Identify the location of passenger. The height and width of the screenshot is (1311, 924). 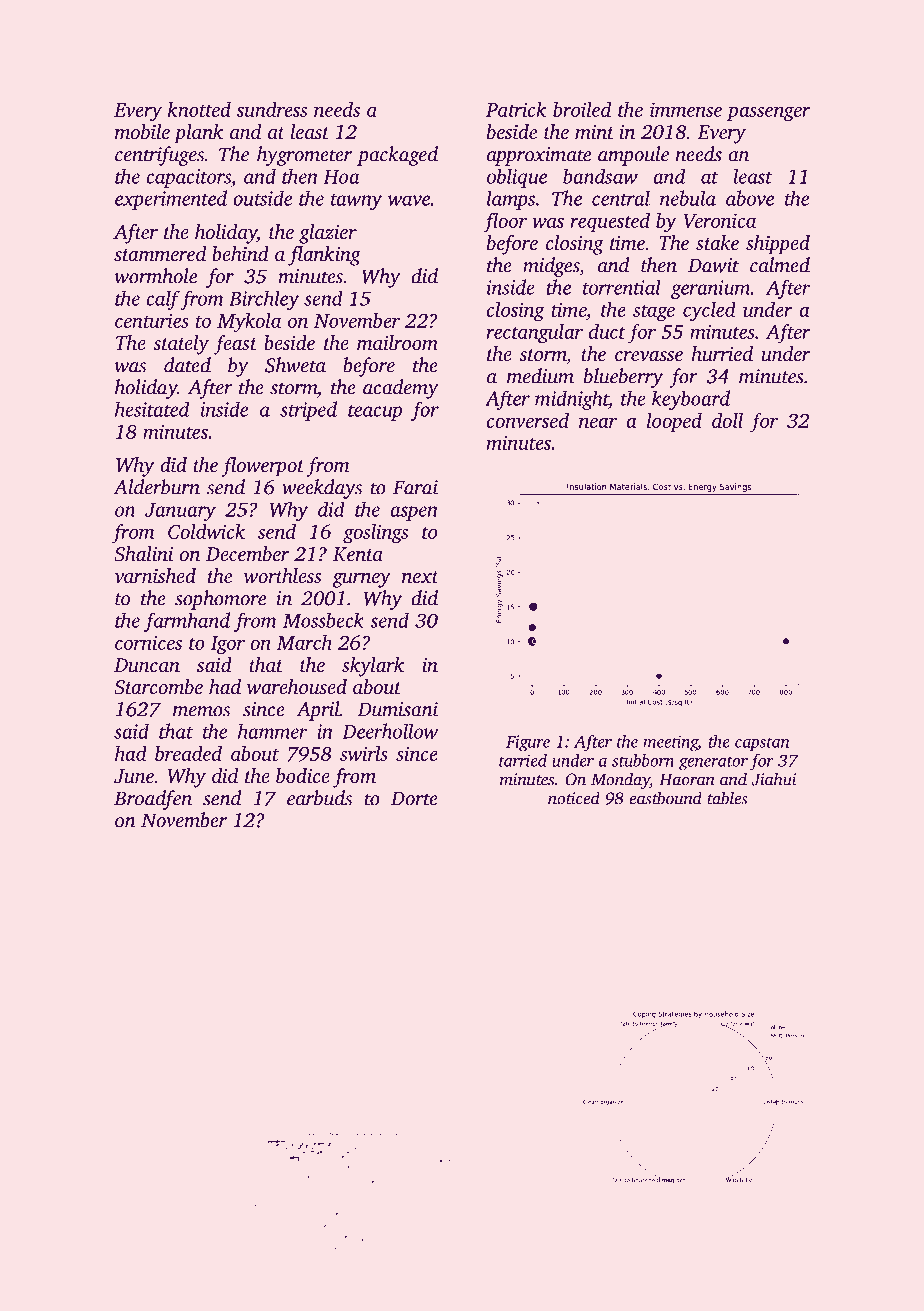
(768, 114).
